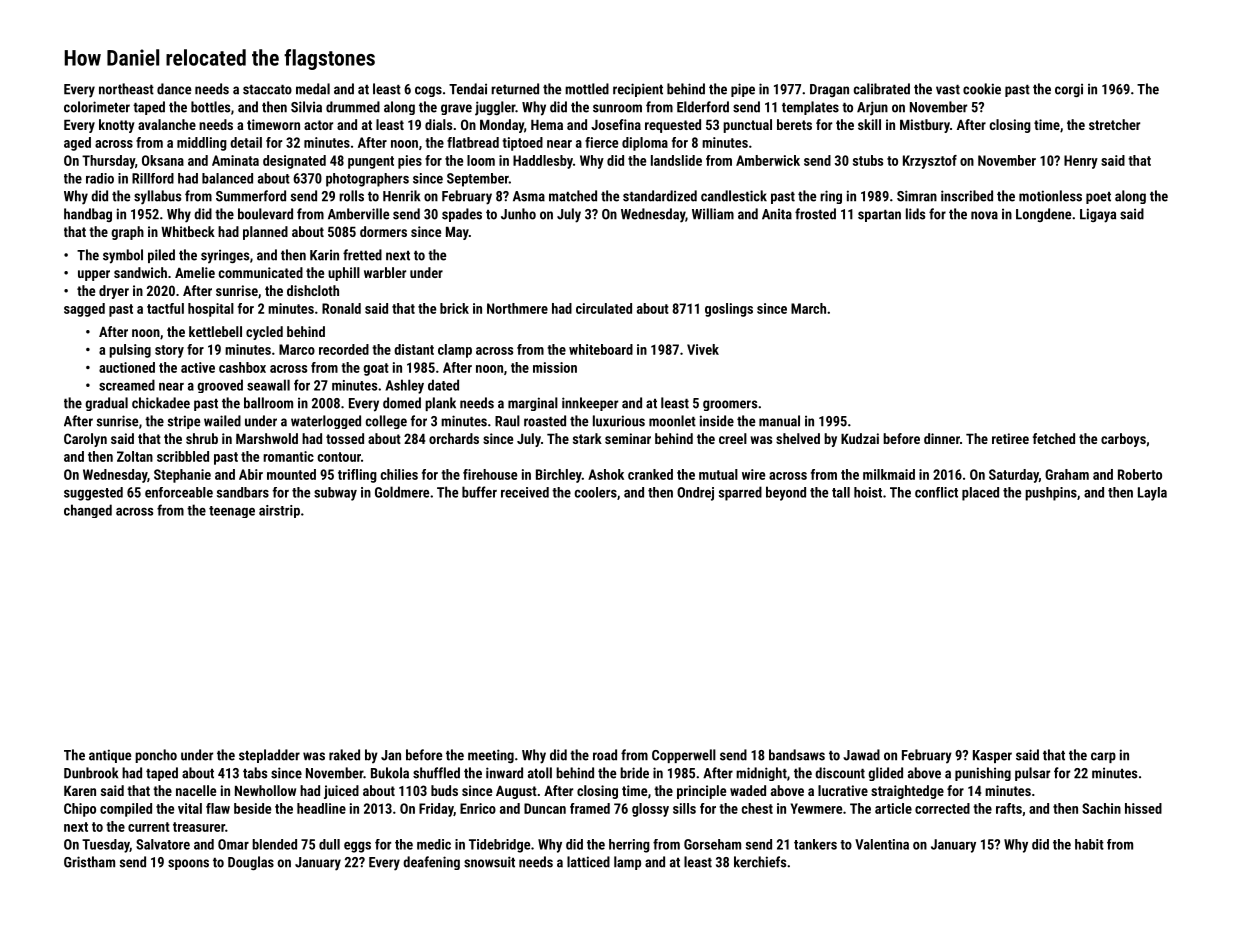 This document has height=952, width=1233. What do you see at coordinates (760, 862) in the document?
I see `kerchiefs` at bounding box center [760, 862].
